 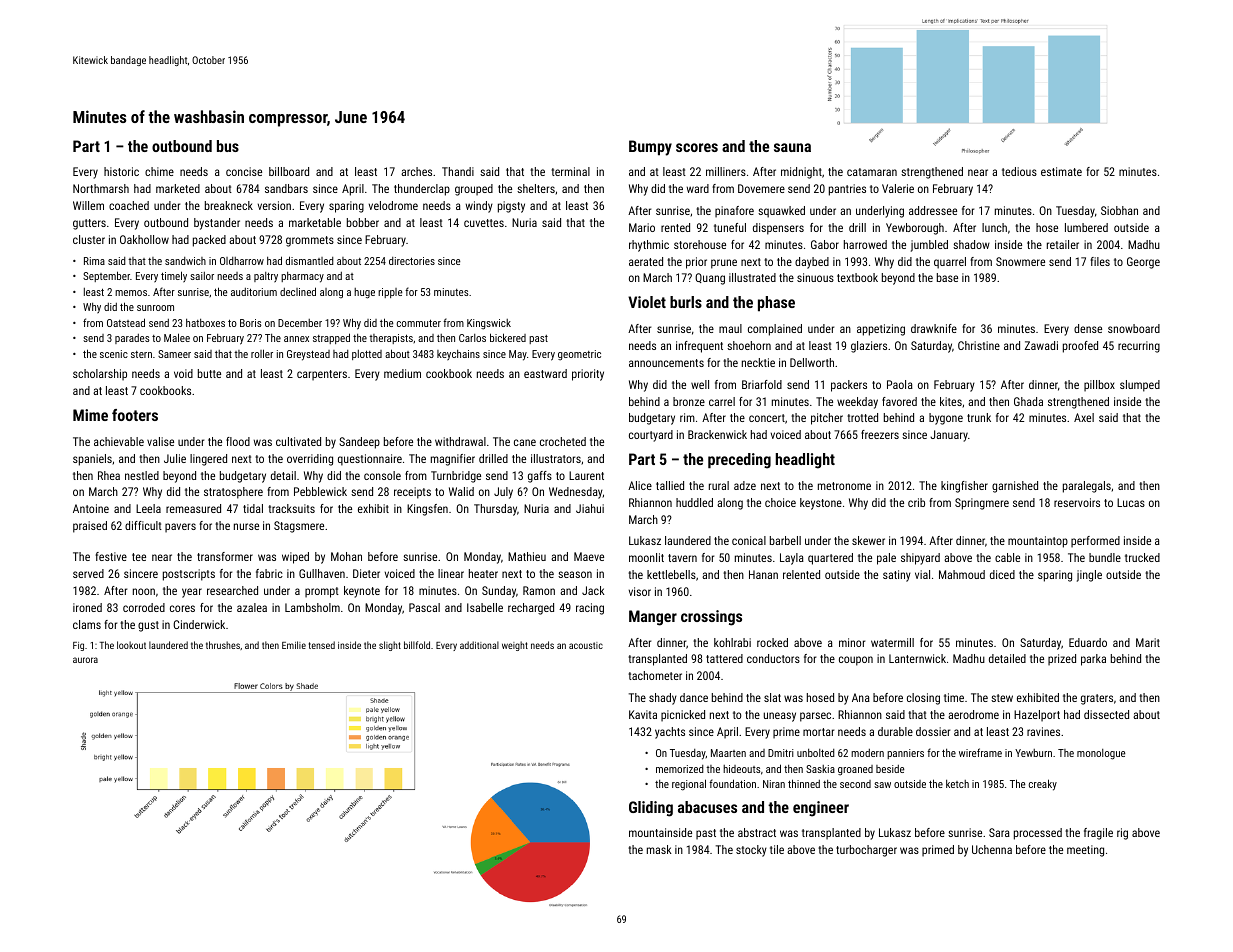 What do you see at coordinates (424, 607) in the screenshot?
I see `Pascal` at bounding box center [424, 607].
